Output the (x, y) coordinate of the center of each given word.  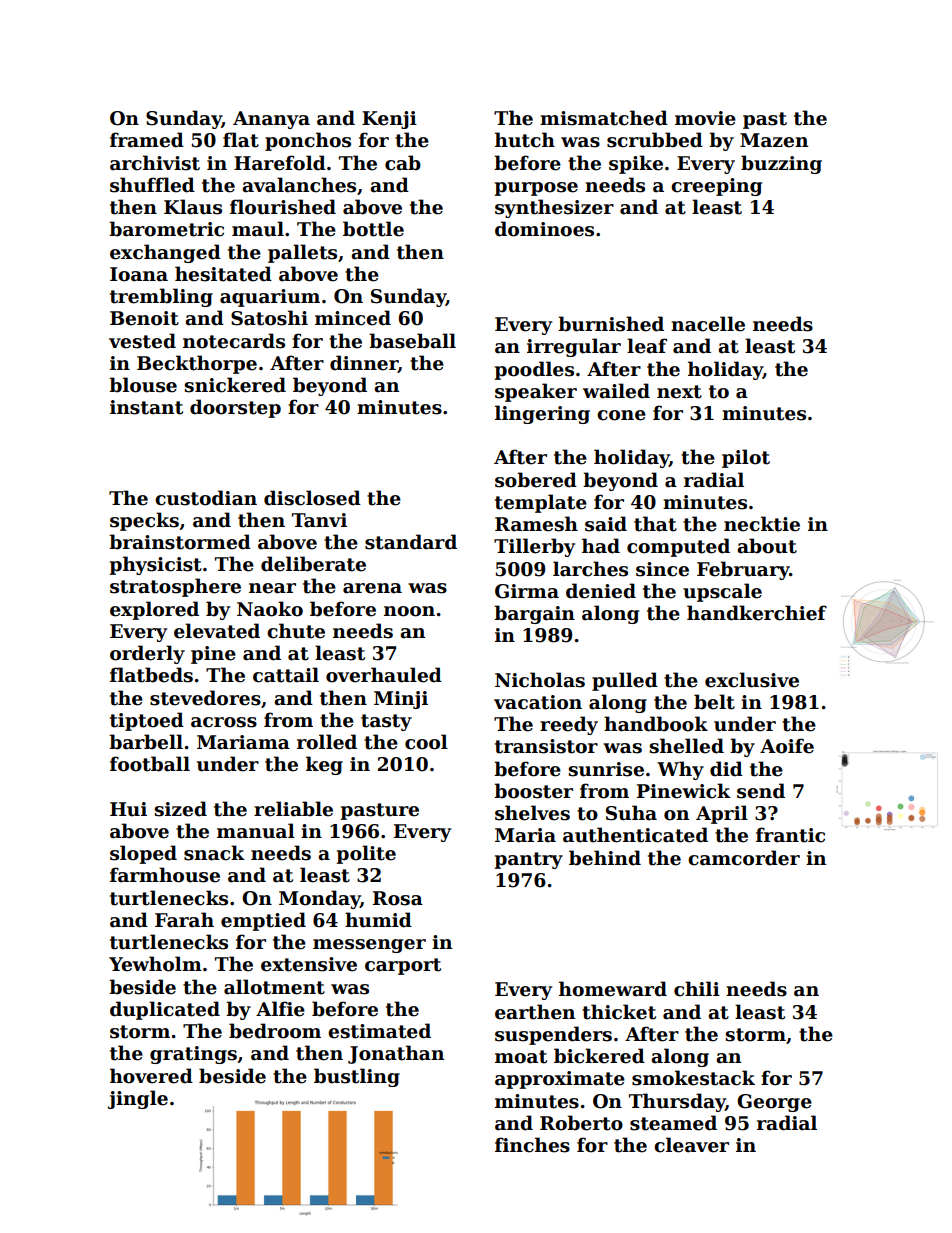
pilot (746, 458)
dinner (364, 364)
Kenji (389, 120)
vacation (538, 702)
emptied (263, 921)
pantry (528, 860)
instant (146, 407)
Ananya (271, 120)
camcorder (744, 858)
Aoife (787, 746)
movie (705, 118)
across (224, 722)
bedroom (275, 1031)
